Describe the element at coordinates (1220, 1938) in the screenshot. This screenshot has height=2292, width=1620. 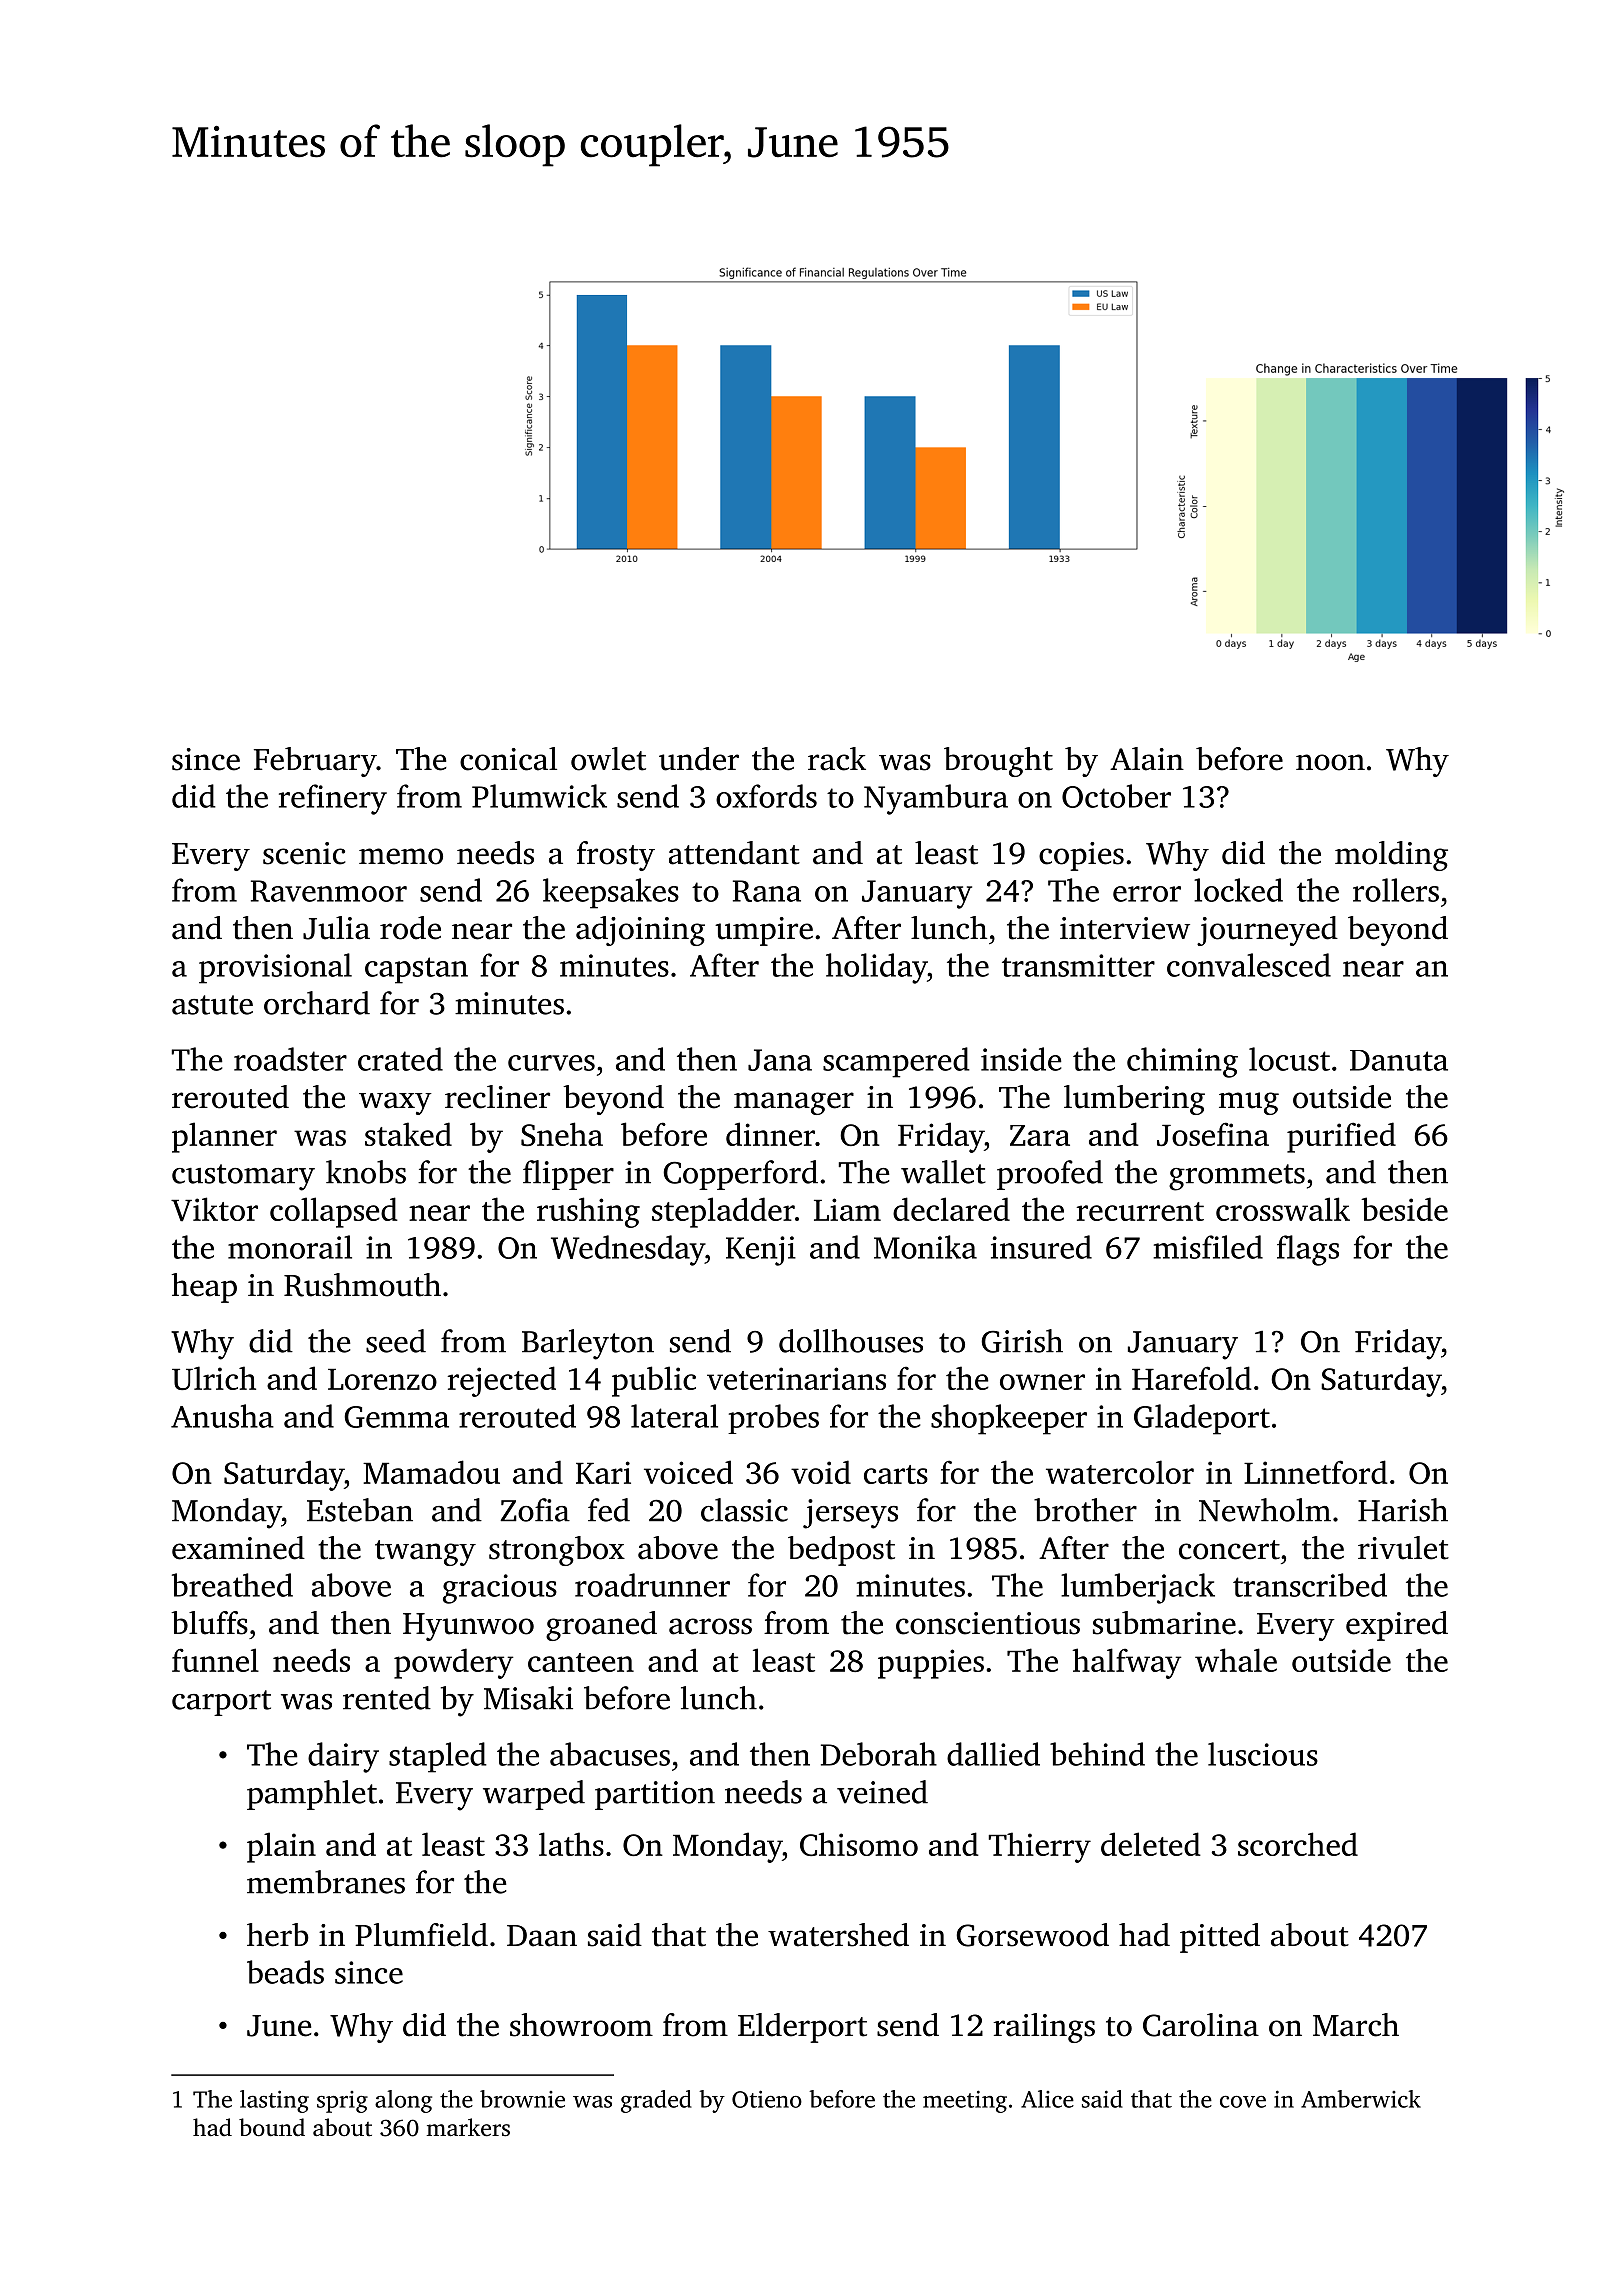
I see `pitted` at that location.
